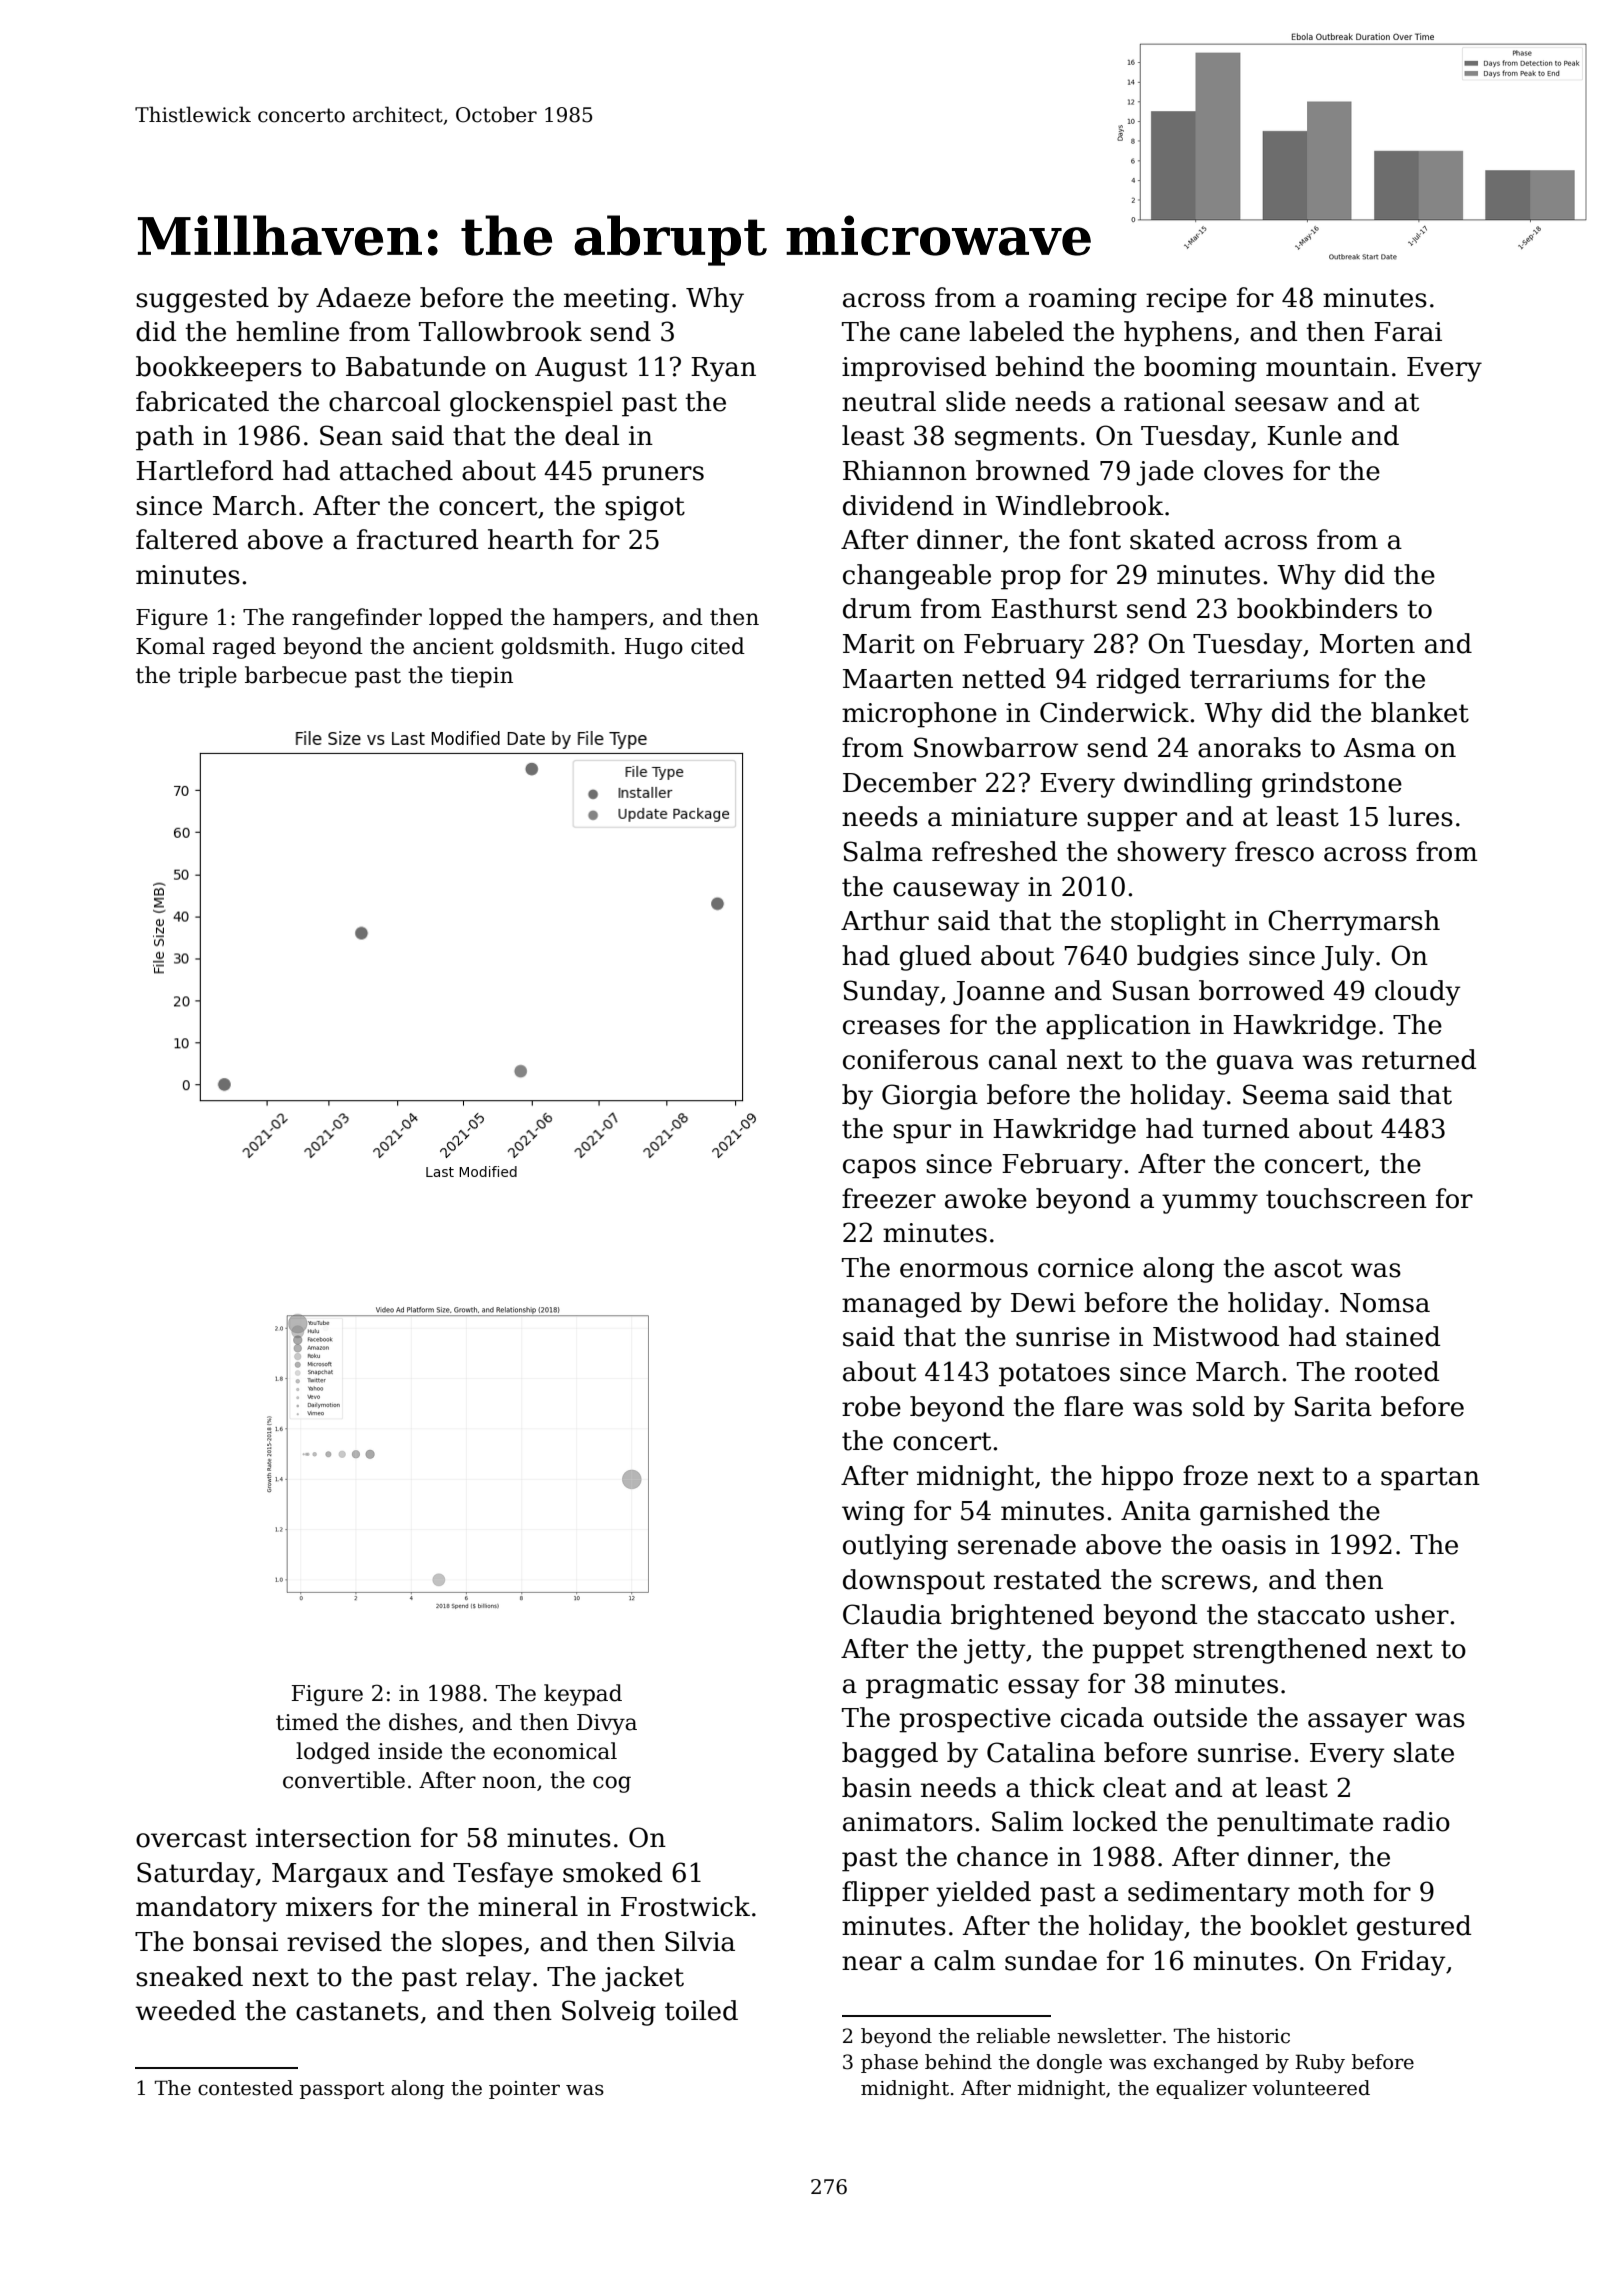 Image resolution: width=1620 pixels, height=2292 pixels. What do you see at coordinates (1408, 332) in the screenshot?
I see `Farai` at bounding box center [1408, 332].
